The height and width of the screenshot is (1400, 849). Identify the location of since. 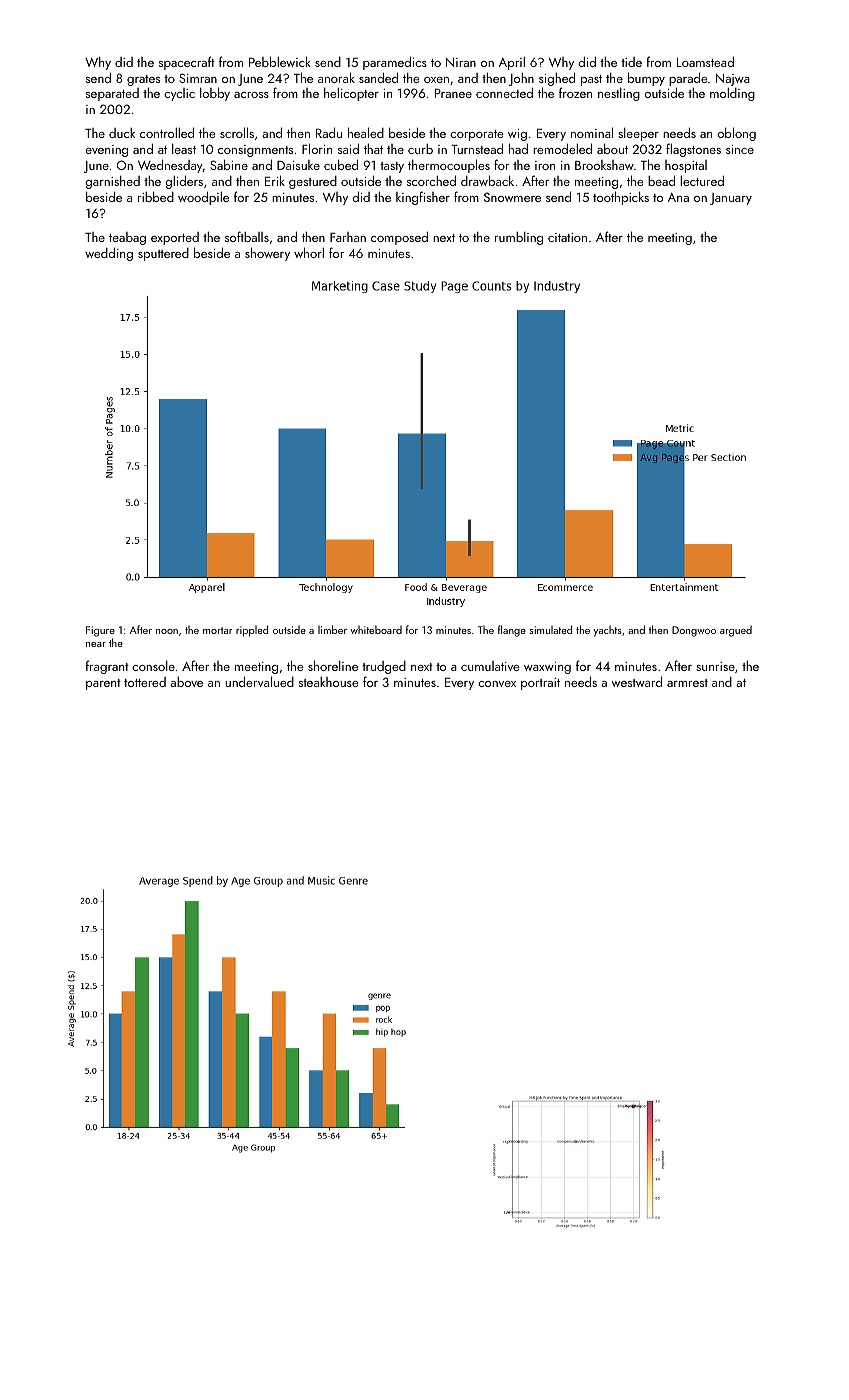
(740, 149).
